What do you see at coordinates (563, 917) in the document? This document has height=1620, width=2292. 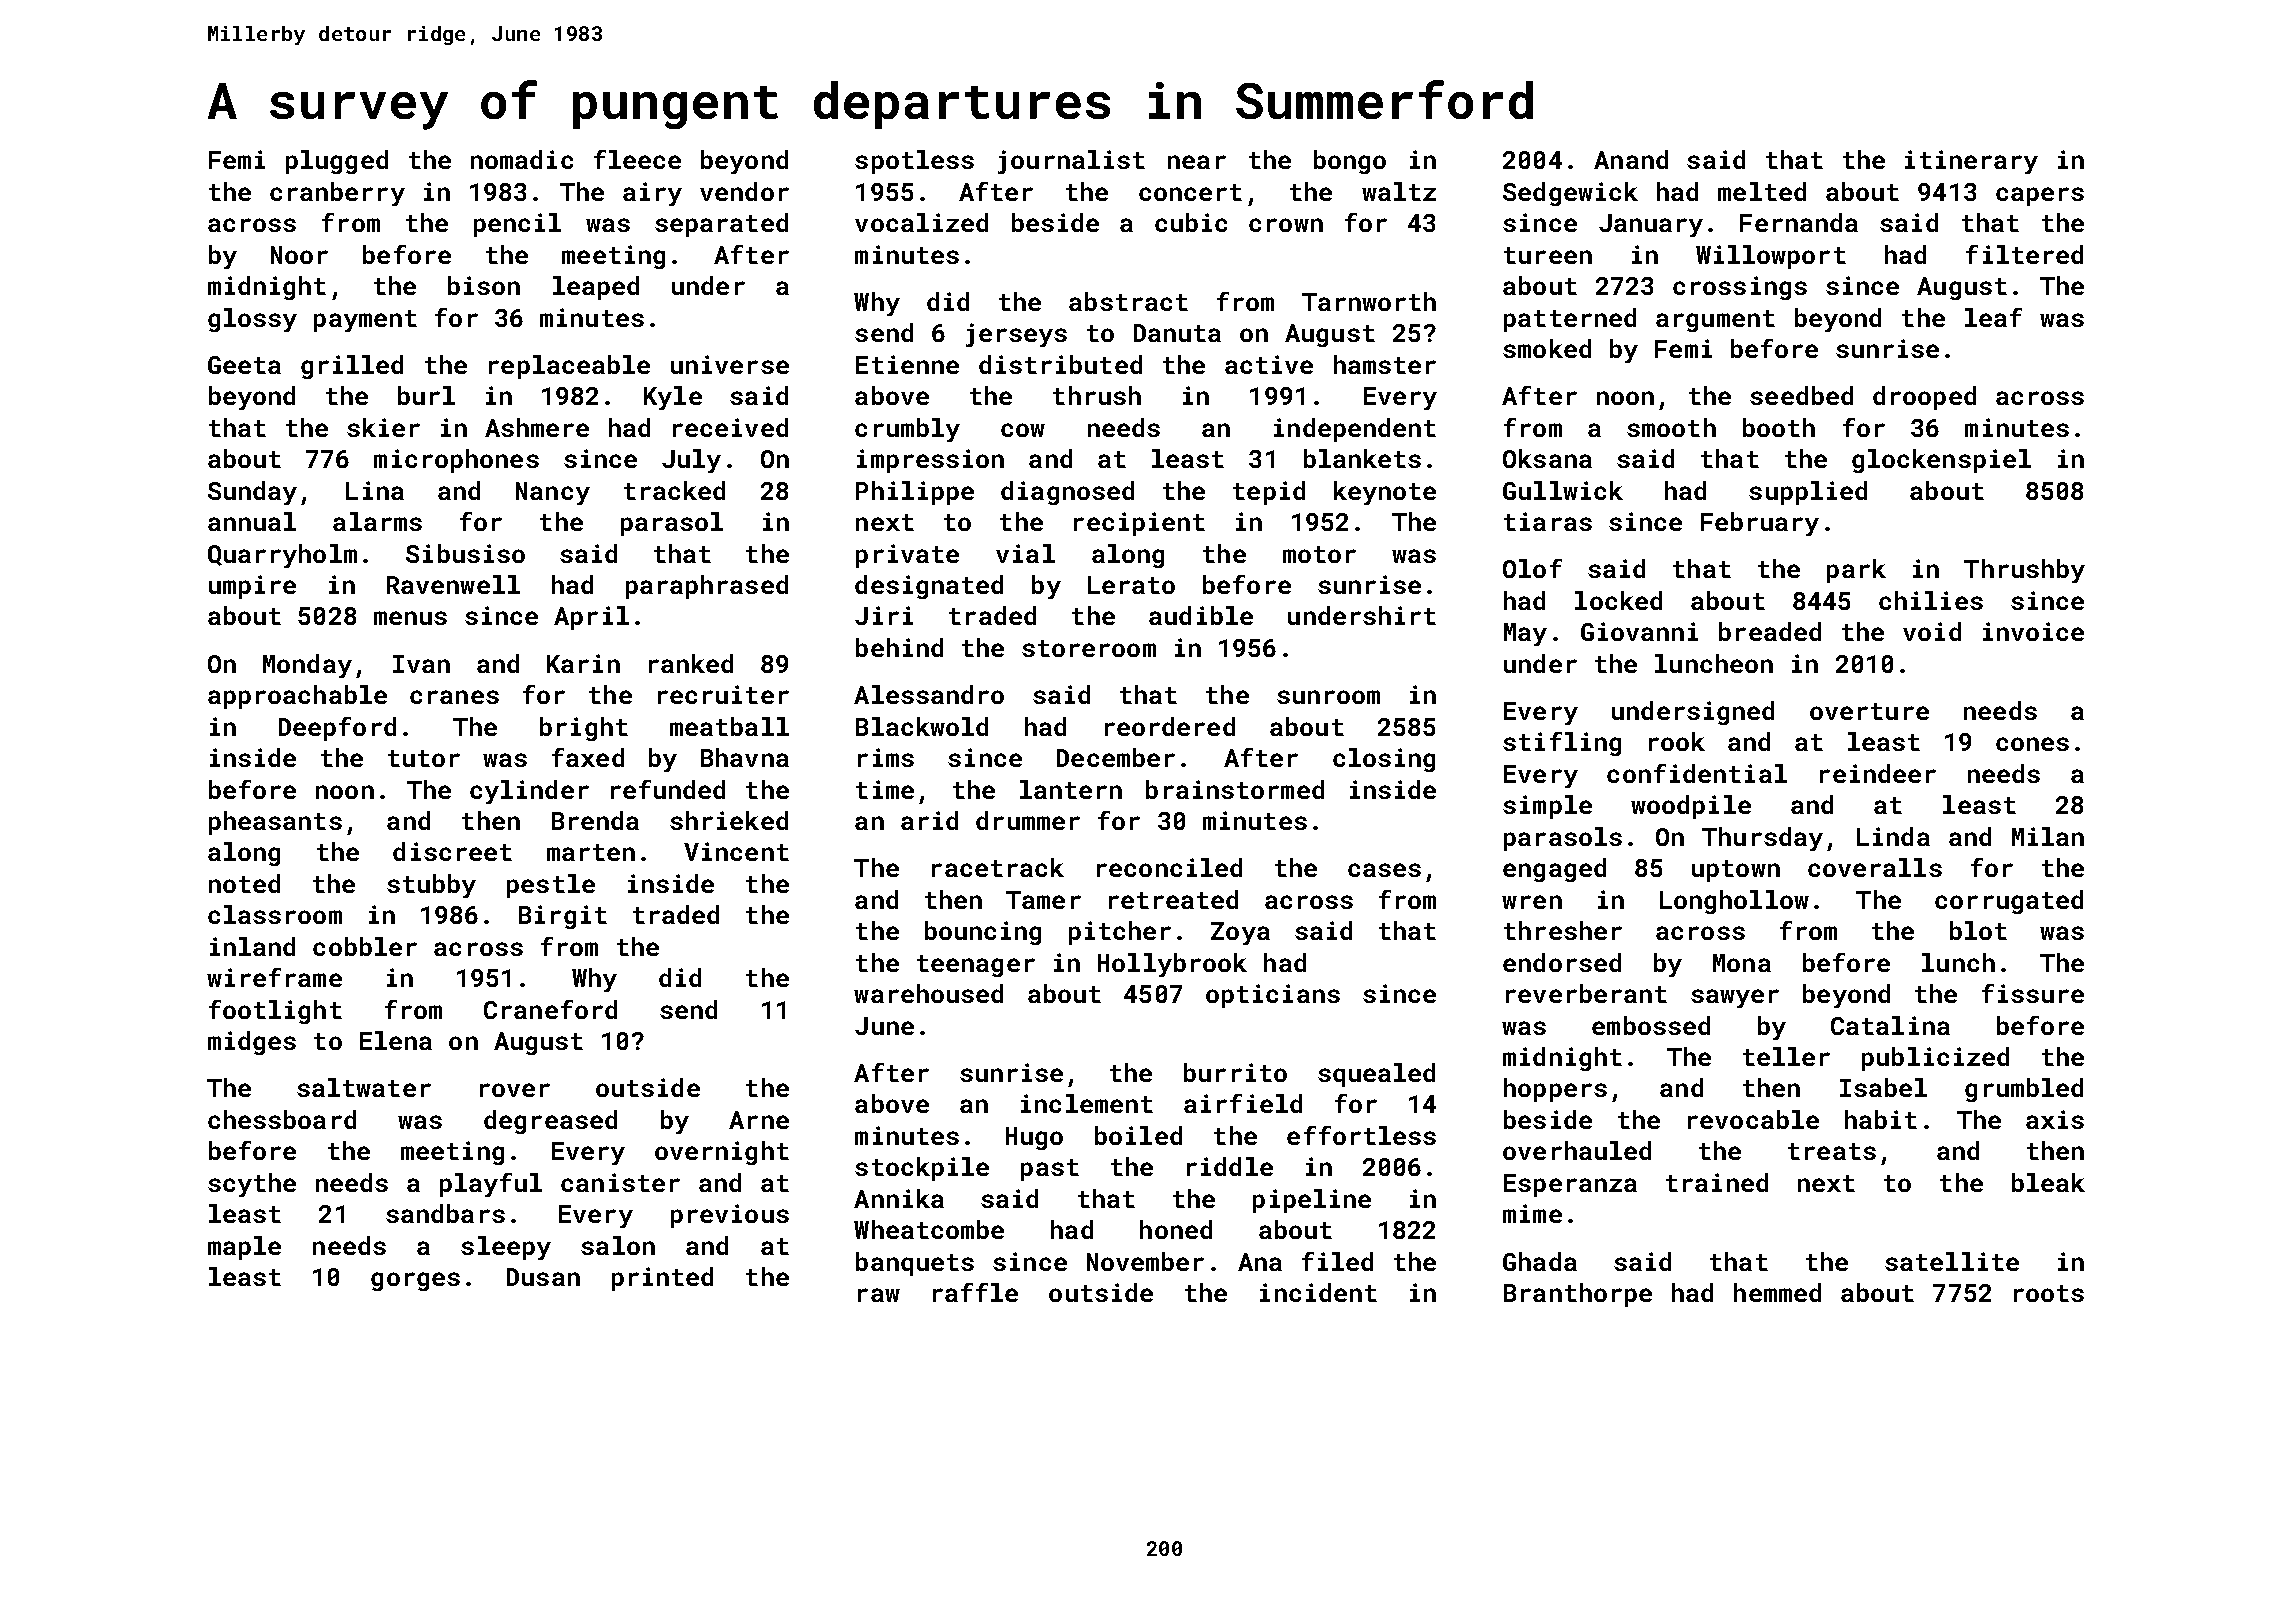 I see `Birgit` at bounding box center [563, 917].
